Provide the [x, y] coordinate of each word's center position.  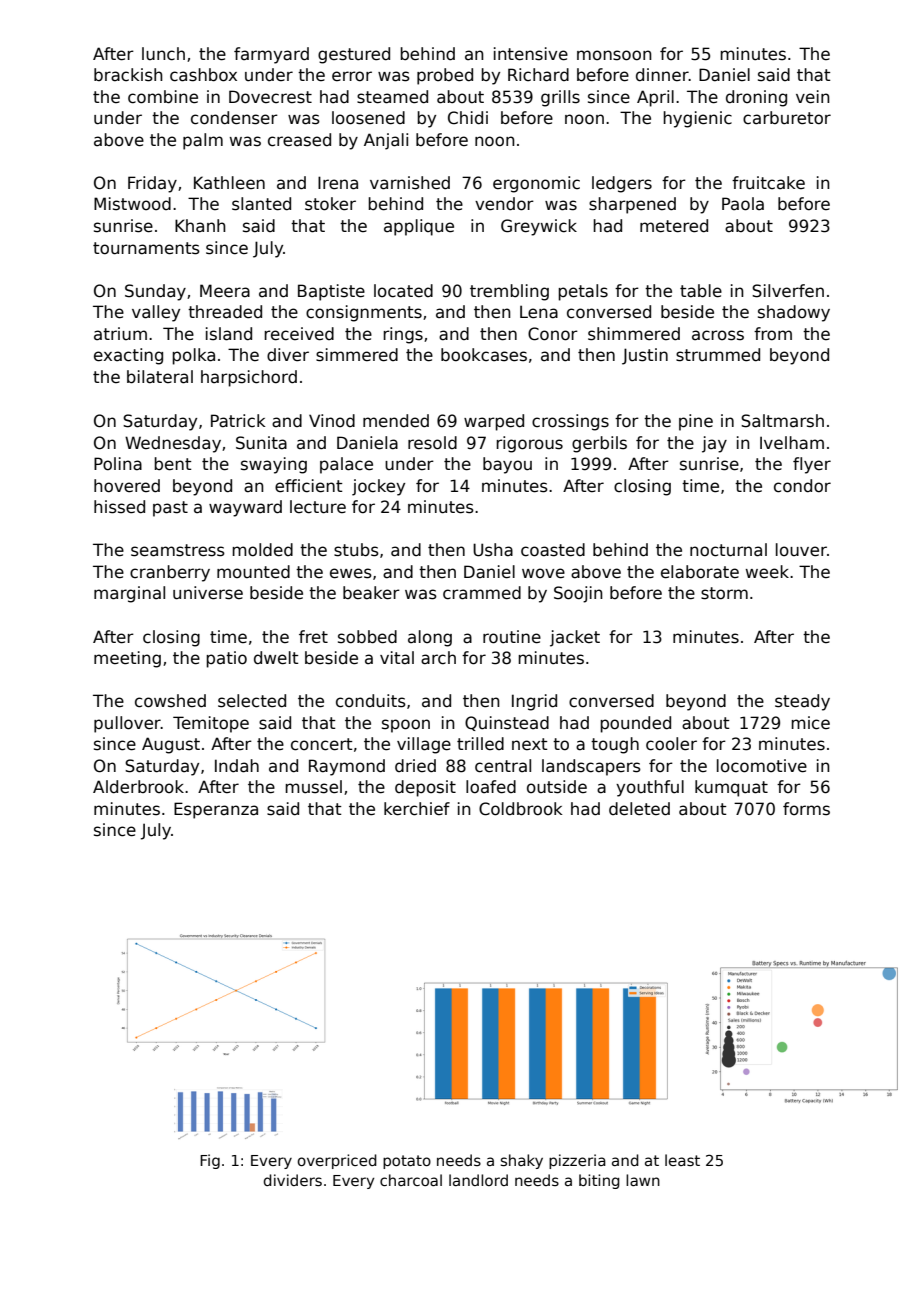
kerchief [417, 809]
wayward [245, 508]
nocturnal [728, 550]
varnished [410, 183]
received [299, 334]
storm [724, 593]
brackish [128, 75]
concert [321, 744]
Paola [743, 204]
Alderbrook [138, 787]
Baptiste [331, 292]
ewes [351, 573]
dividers [293, 1180]
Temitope [211, 724]
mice [810, 723]
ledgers [622, 184]
